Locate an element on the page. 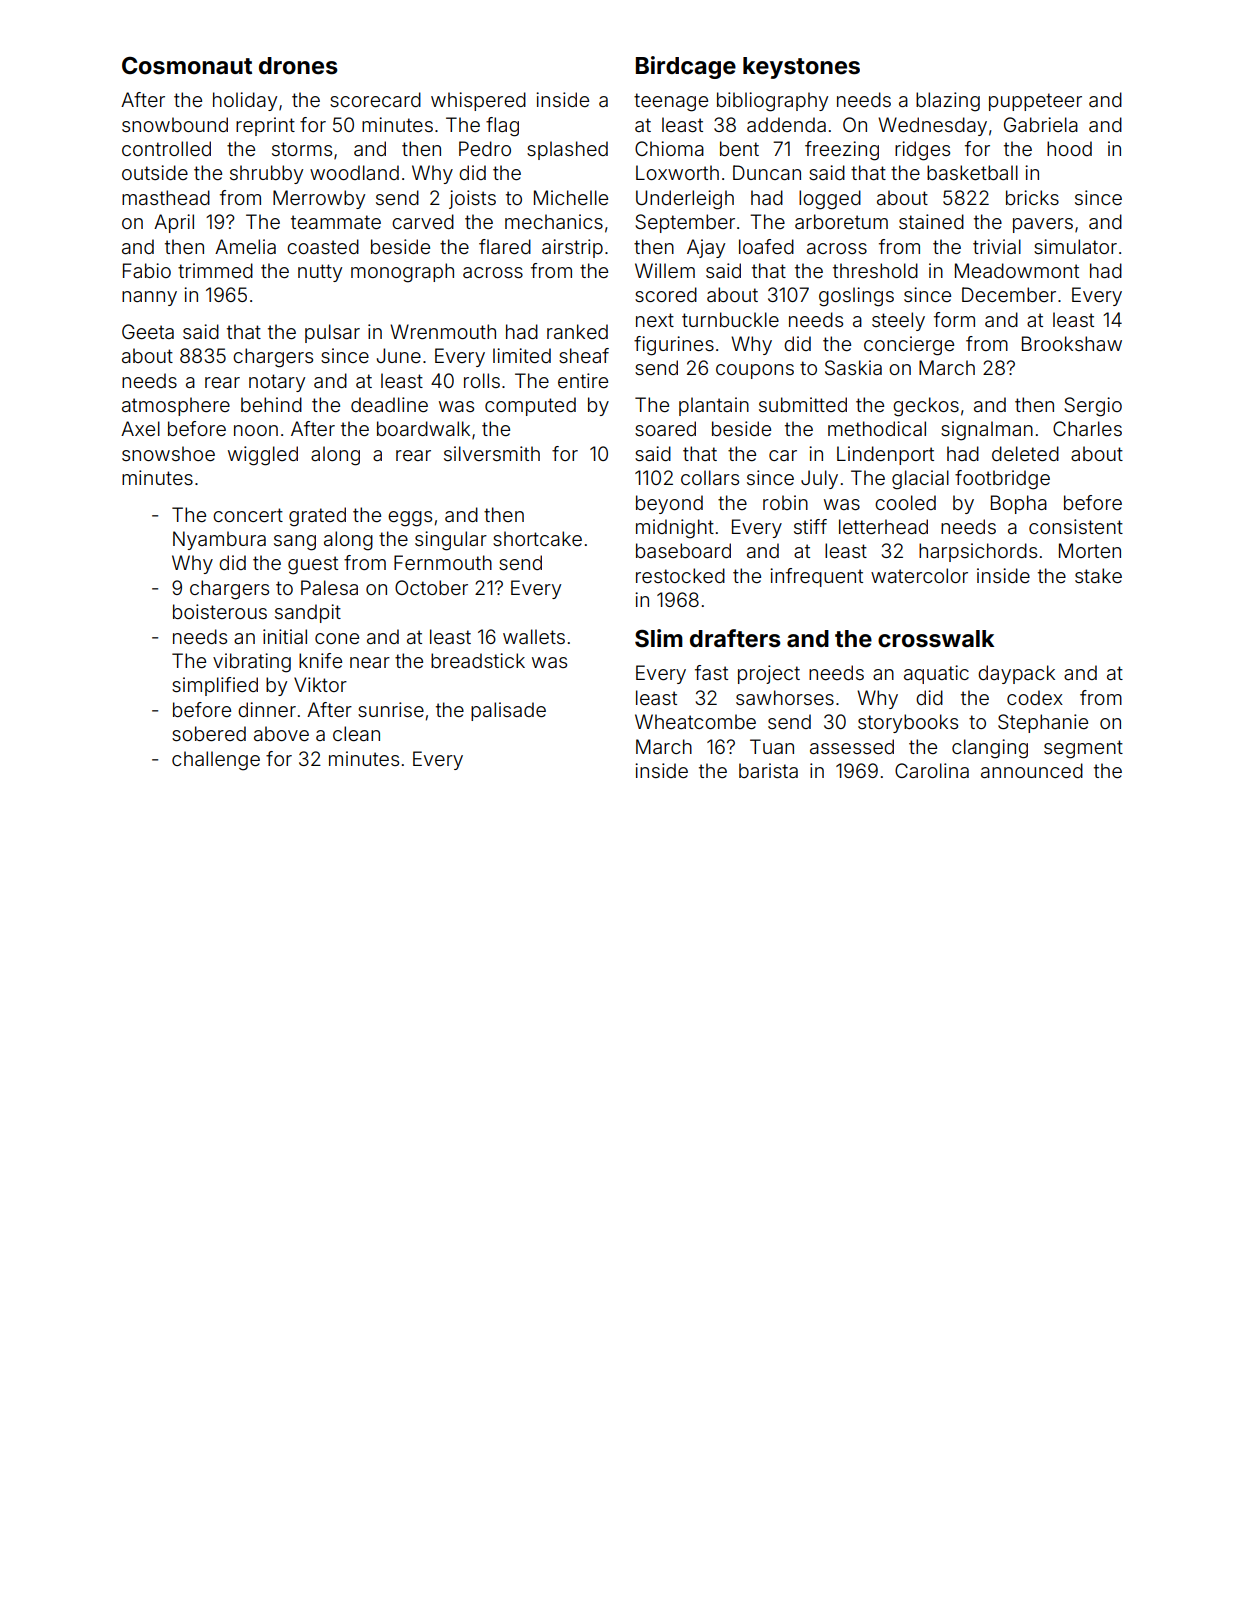  notary is located at coordinates (277, 383).
